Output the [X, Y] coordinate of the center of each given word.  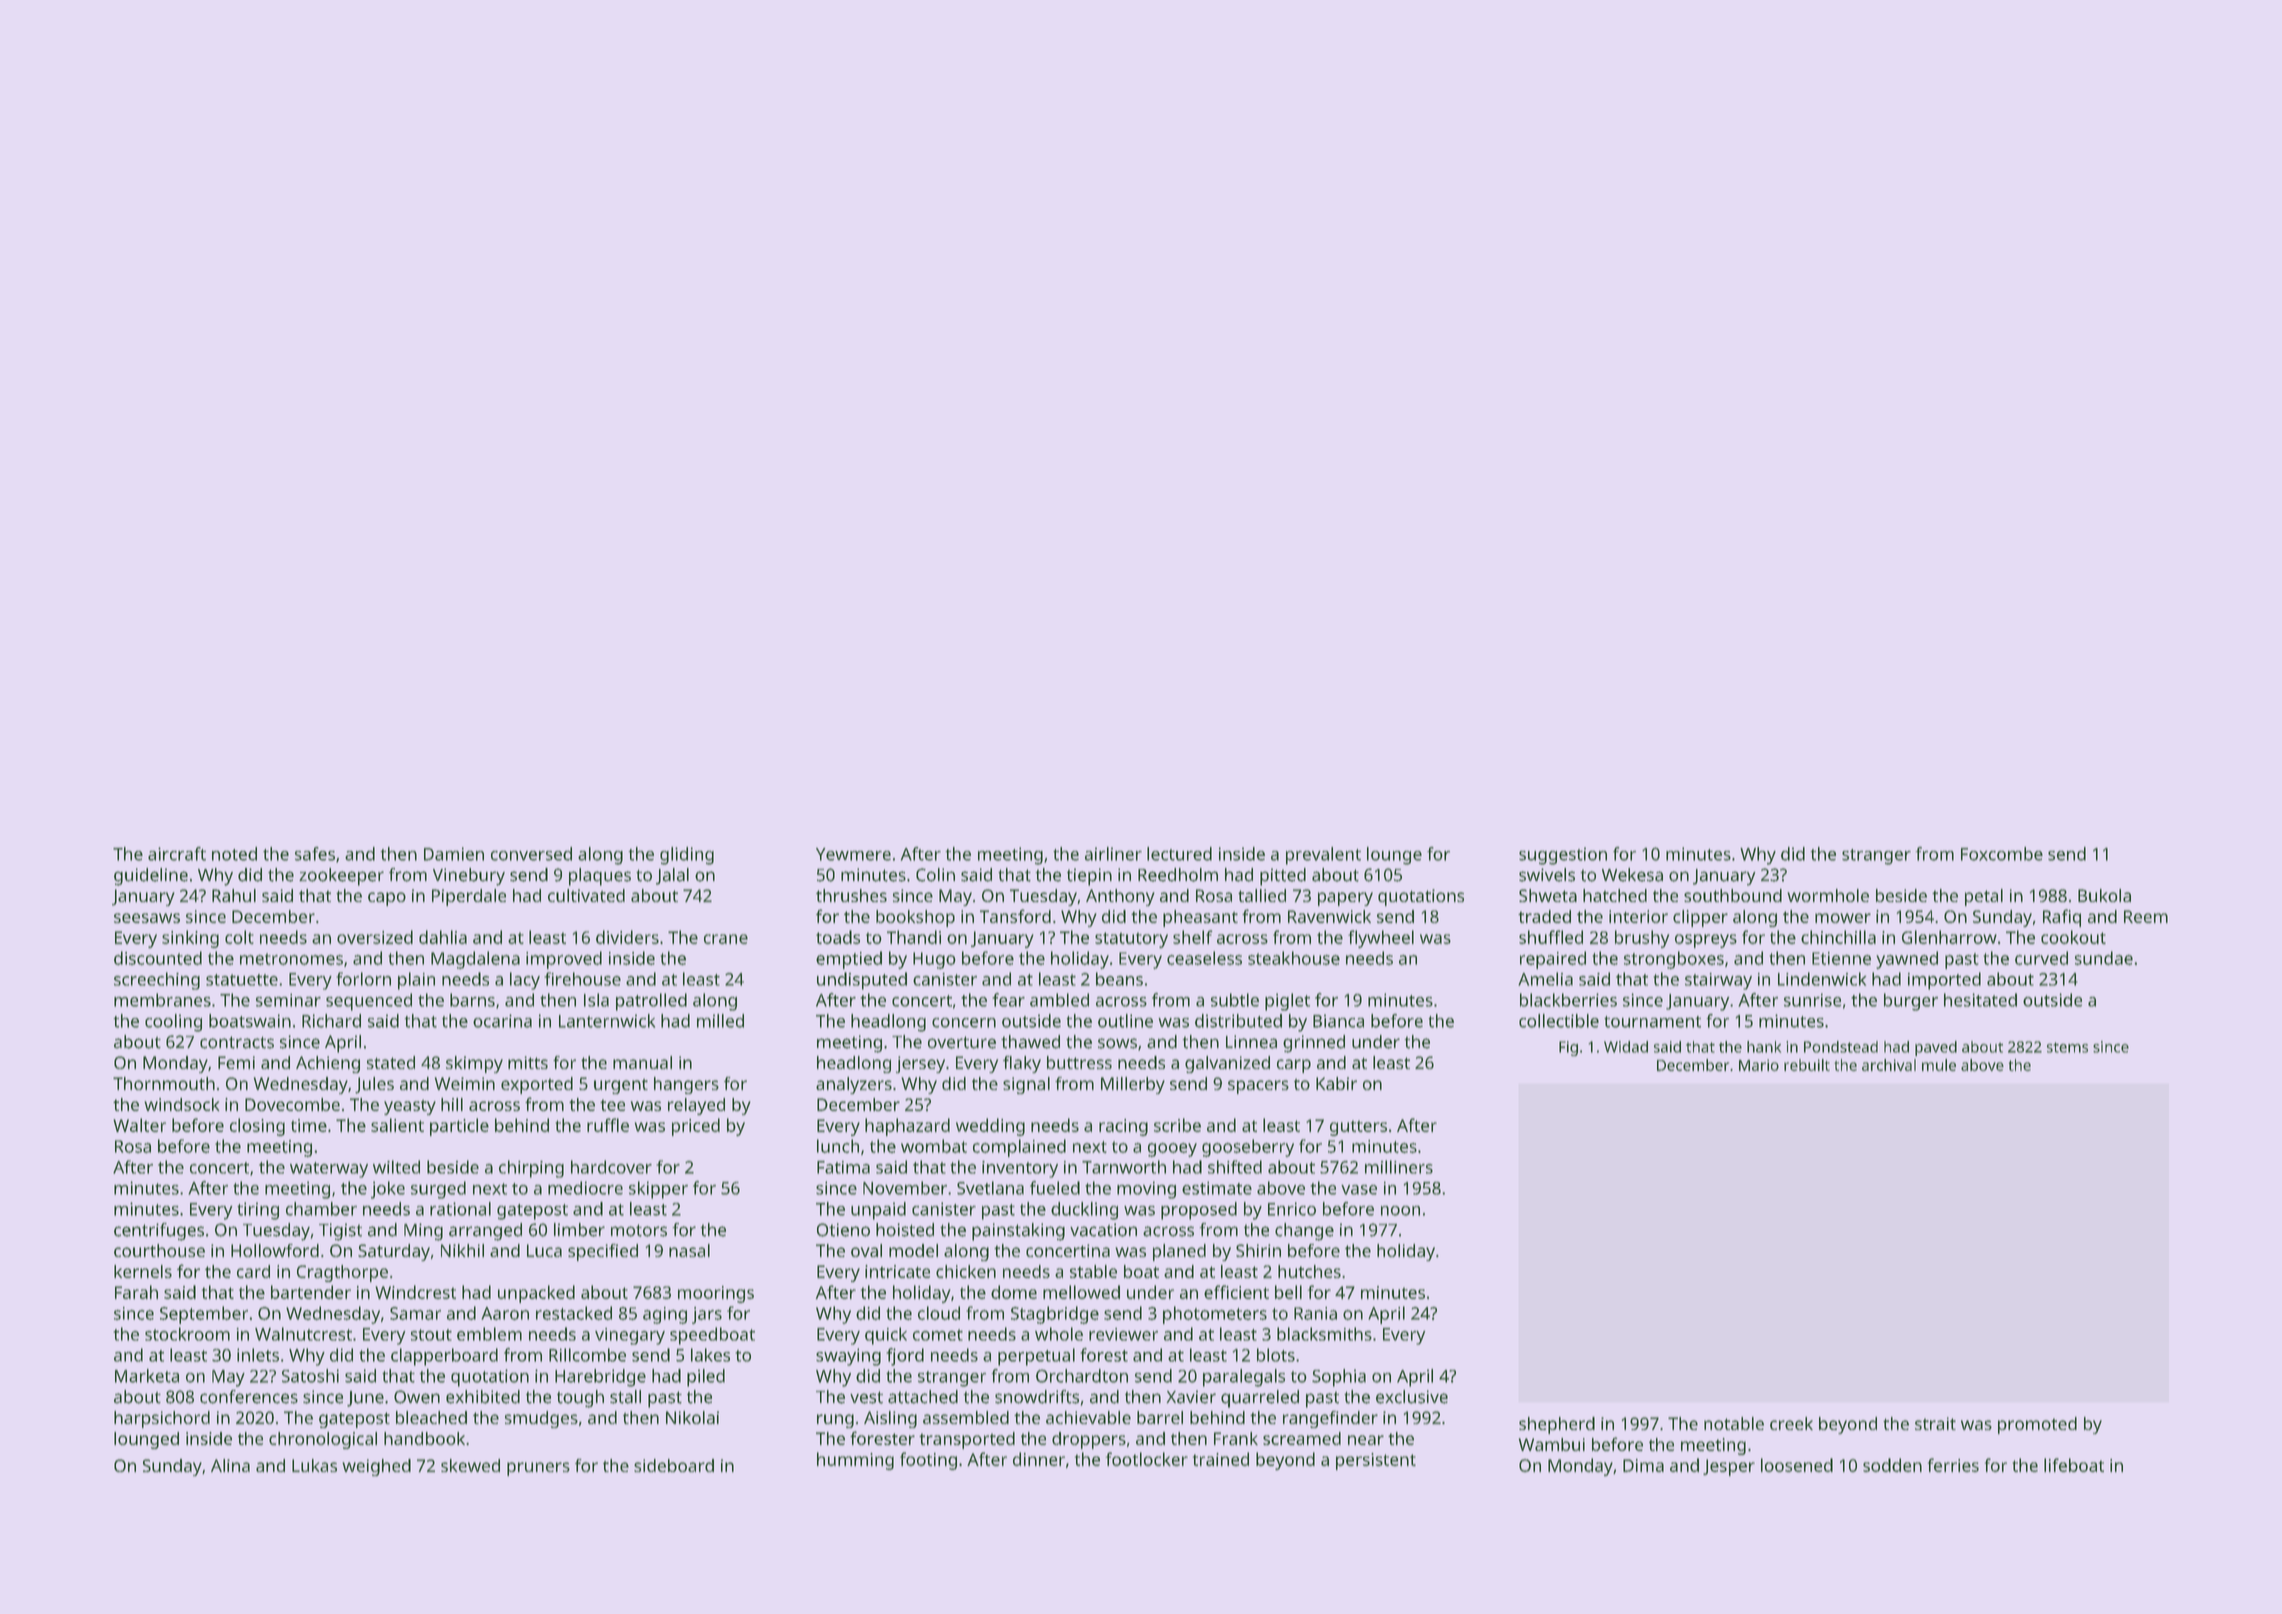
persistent [1376, 1461]
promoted [2037, 1425]
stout [431, 1335]
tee [612, 1105]
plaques [600, 877]
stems [2067, 1047]
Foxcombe [2002, 854]
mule [1939, 1065]
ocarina [502, 1021]
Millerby [1133, 1085]
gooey [1172, 1150]
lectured [1179, 854]
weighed [376, 1467]
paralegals [1244, 1378]
